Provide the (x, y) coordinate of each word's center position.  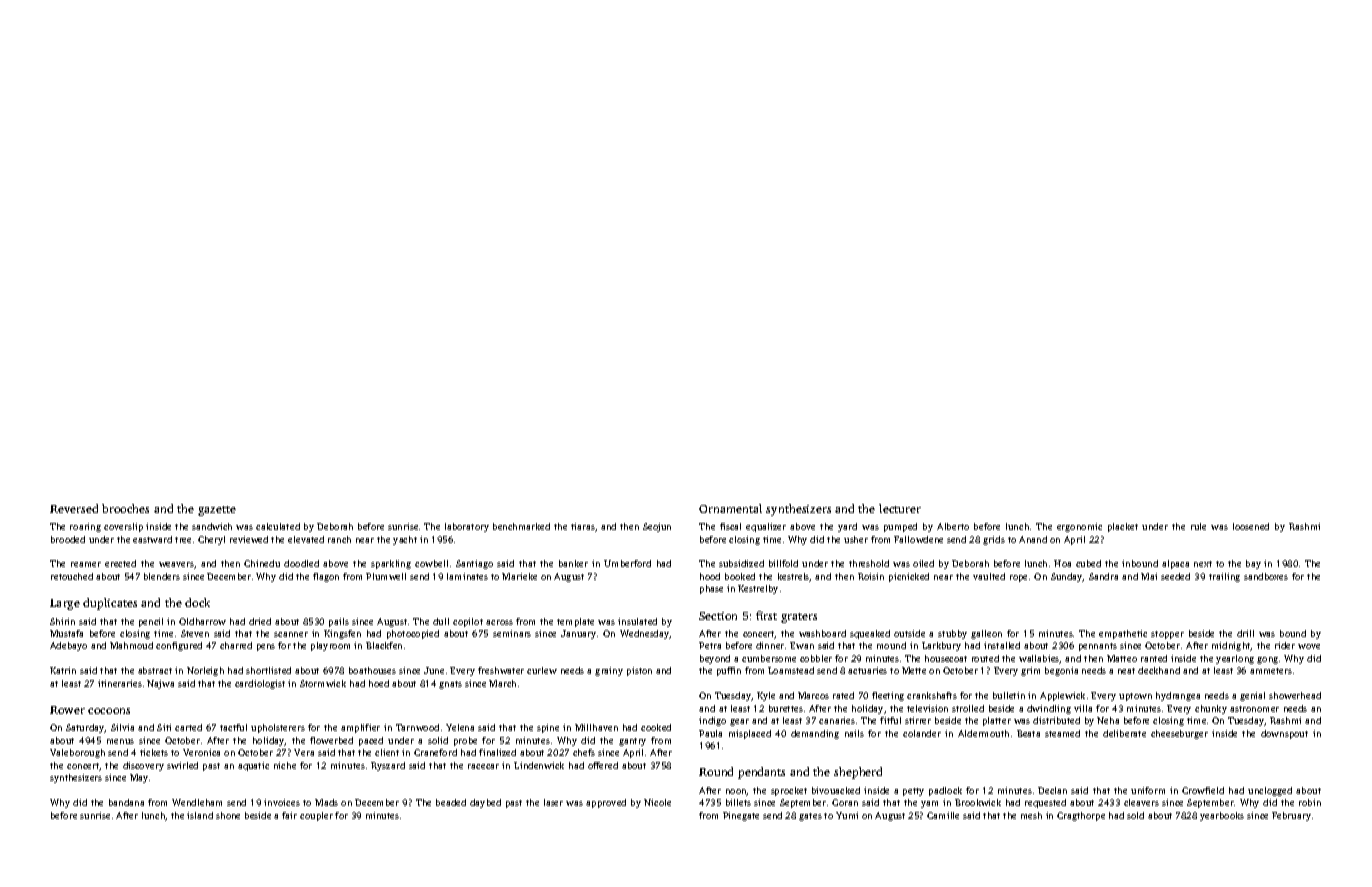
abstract (155, 670)
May (139, 778)
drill (1245, 633)
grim (1030, 671)
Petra (710, 645)
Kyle (766, 696)
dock (197, 602)
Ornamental (730, 508)
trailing (1224, 577)
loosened (1251, 526)
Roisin (871, 576)
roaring (85, 527)
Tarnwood (417, 727)
